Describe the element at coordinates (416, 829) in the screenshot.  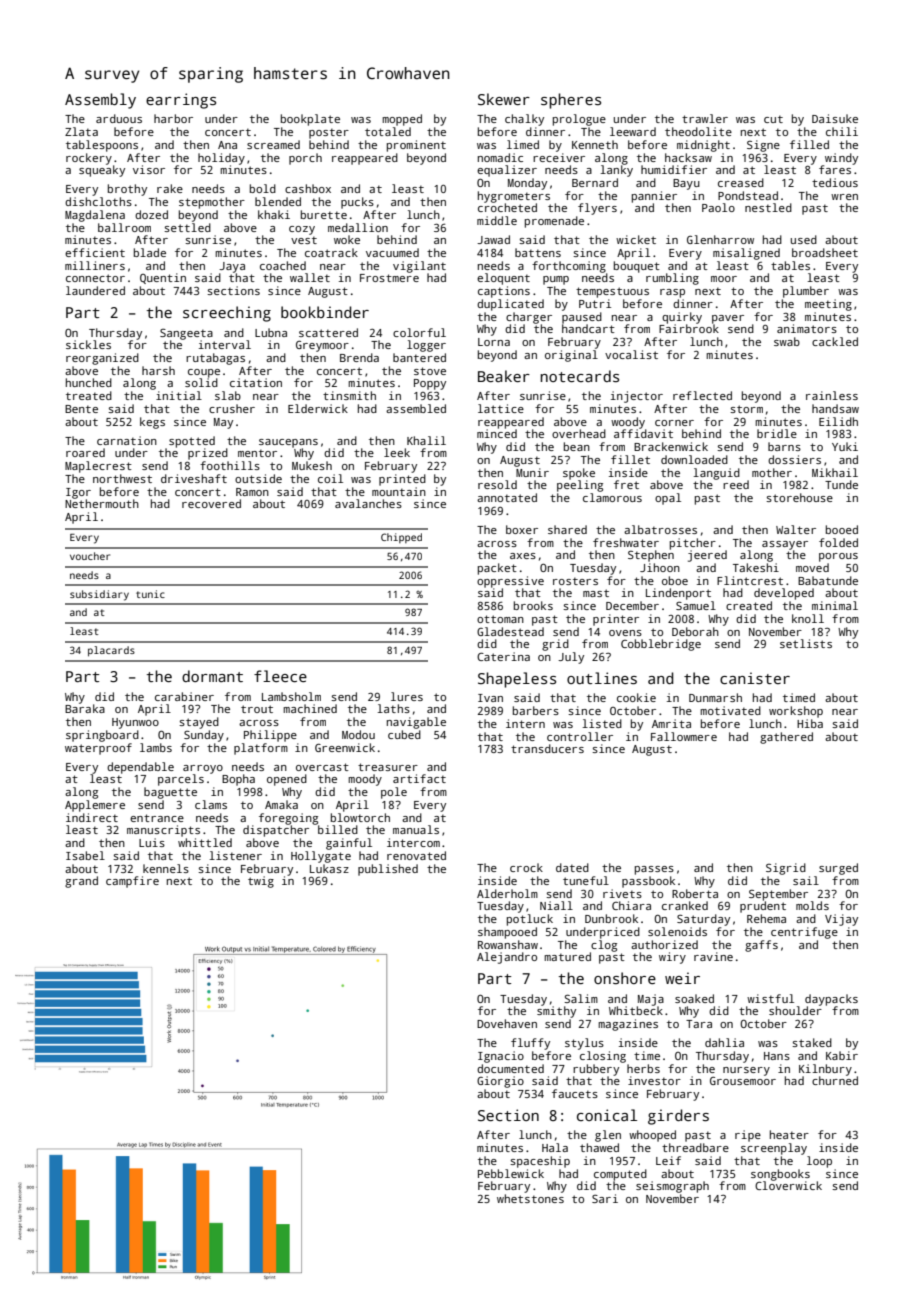
I see `manuals` at that location.
